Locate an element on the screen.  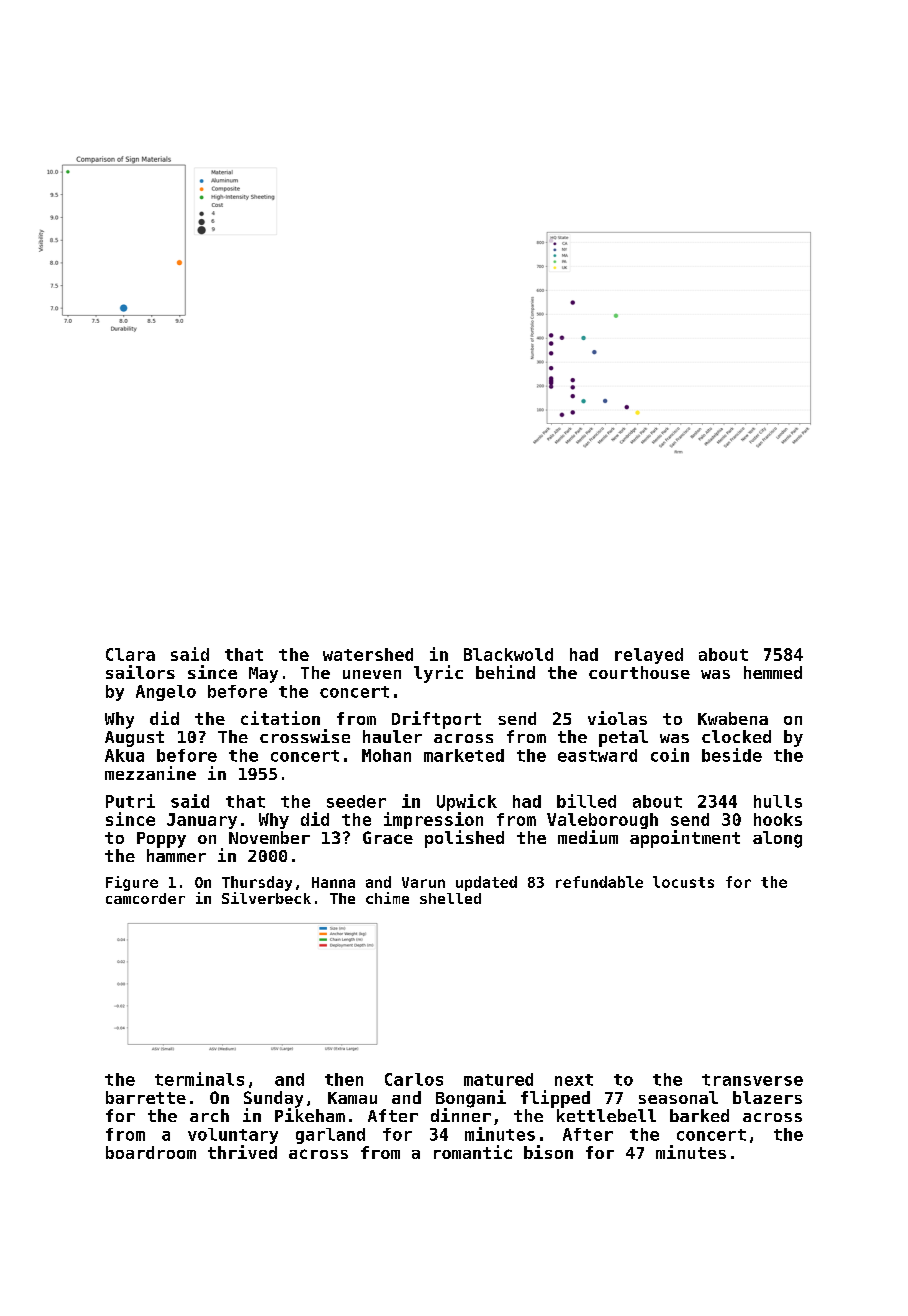
barrette is located at coordinates (146, 1097).
